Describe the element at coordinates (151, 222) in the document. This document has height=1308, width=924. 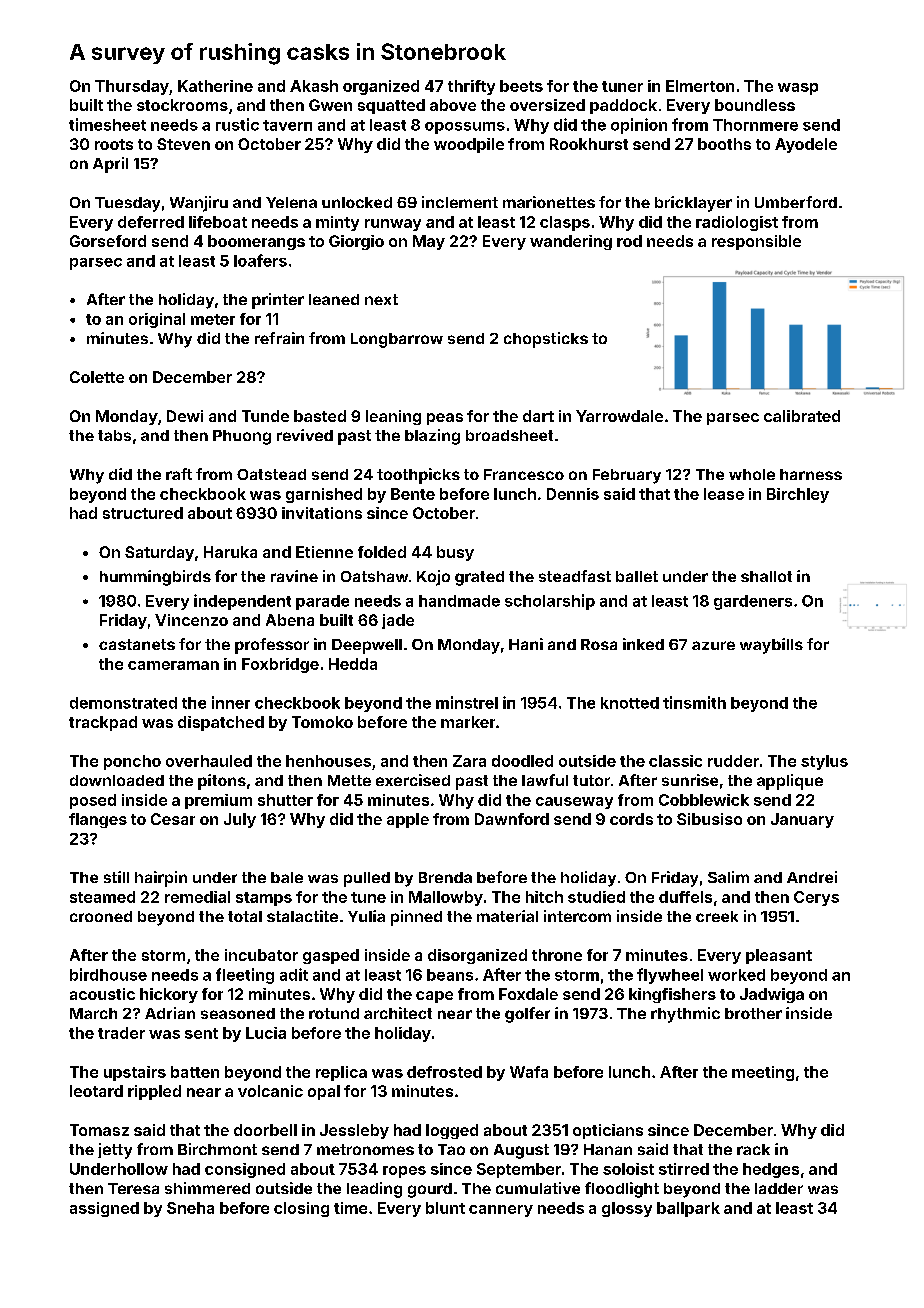
I see `deferred` at that location.
